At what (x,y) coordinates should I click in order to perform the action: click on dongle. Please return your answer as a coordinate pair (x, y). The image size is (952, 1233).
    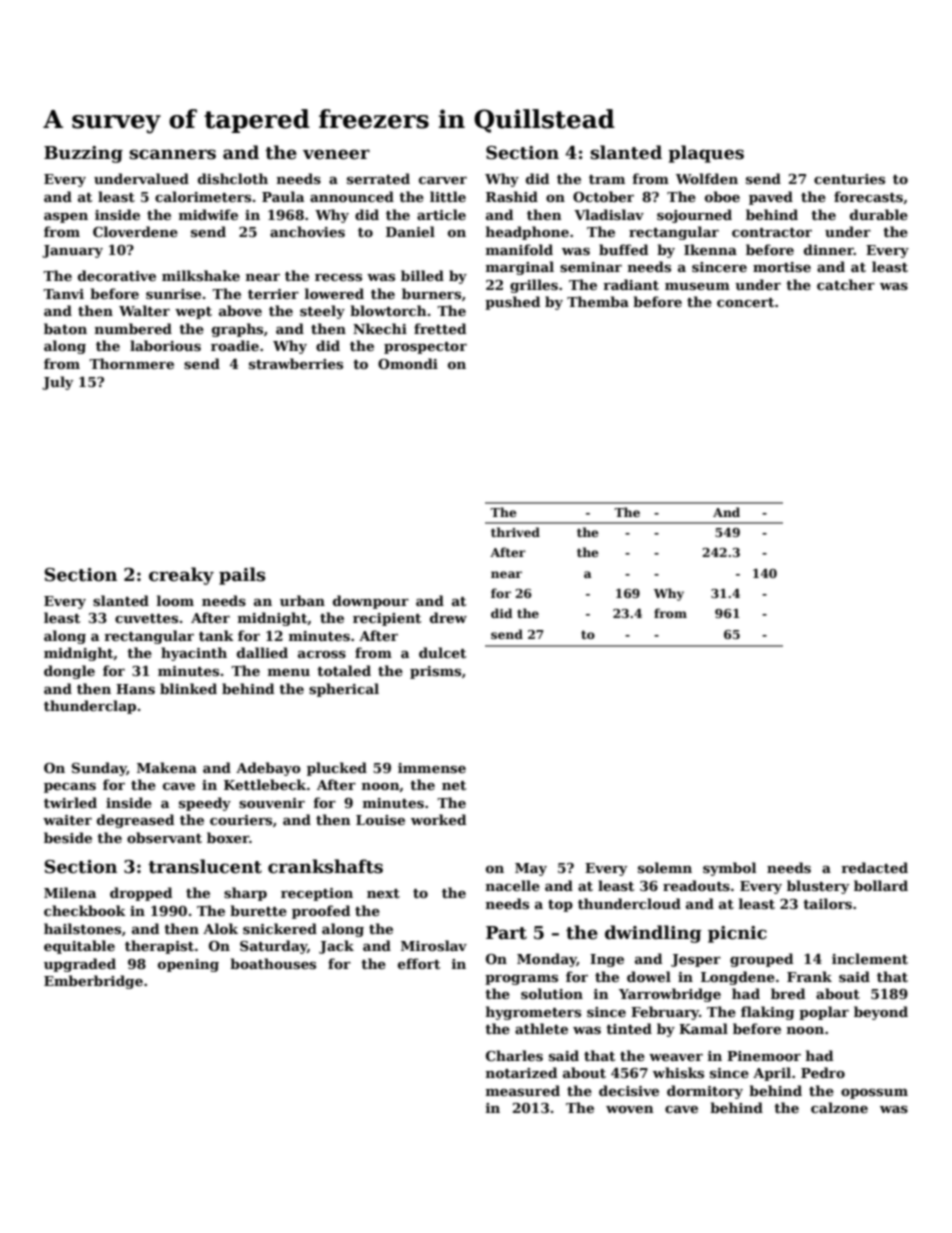
    Looking at the image, I should click on (69, 672).
